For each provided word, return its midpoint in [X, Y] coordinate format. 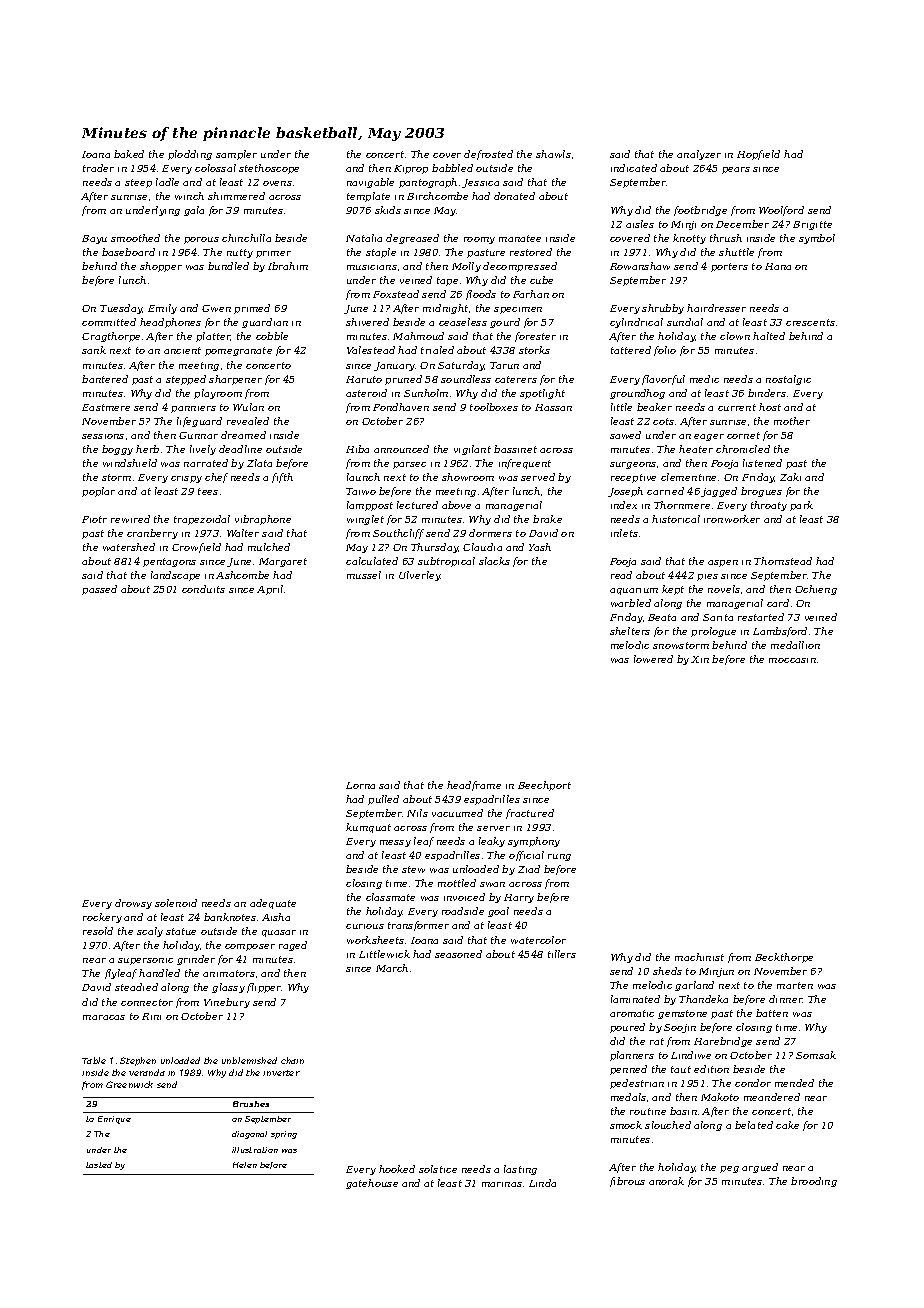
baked [129, 154]
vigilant [472, 450]
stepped [186, 380]
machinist [699, 957]
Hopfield [758, 155]
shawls [553, 154]
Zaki [790, 477]
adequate [273, 904]
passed [99, 590]
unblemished [249, 1060]
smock [626, 1125]
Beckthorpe [784, 958]
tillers [562, 954]
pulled [383, 800]
